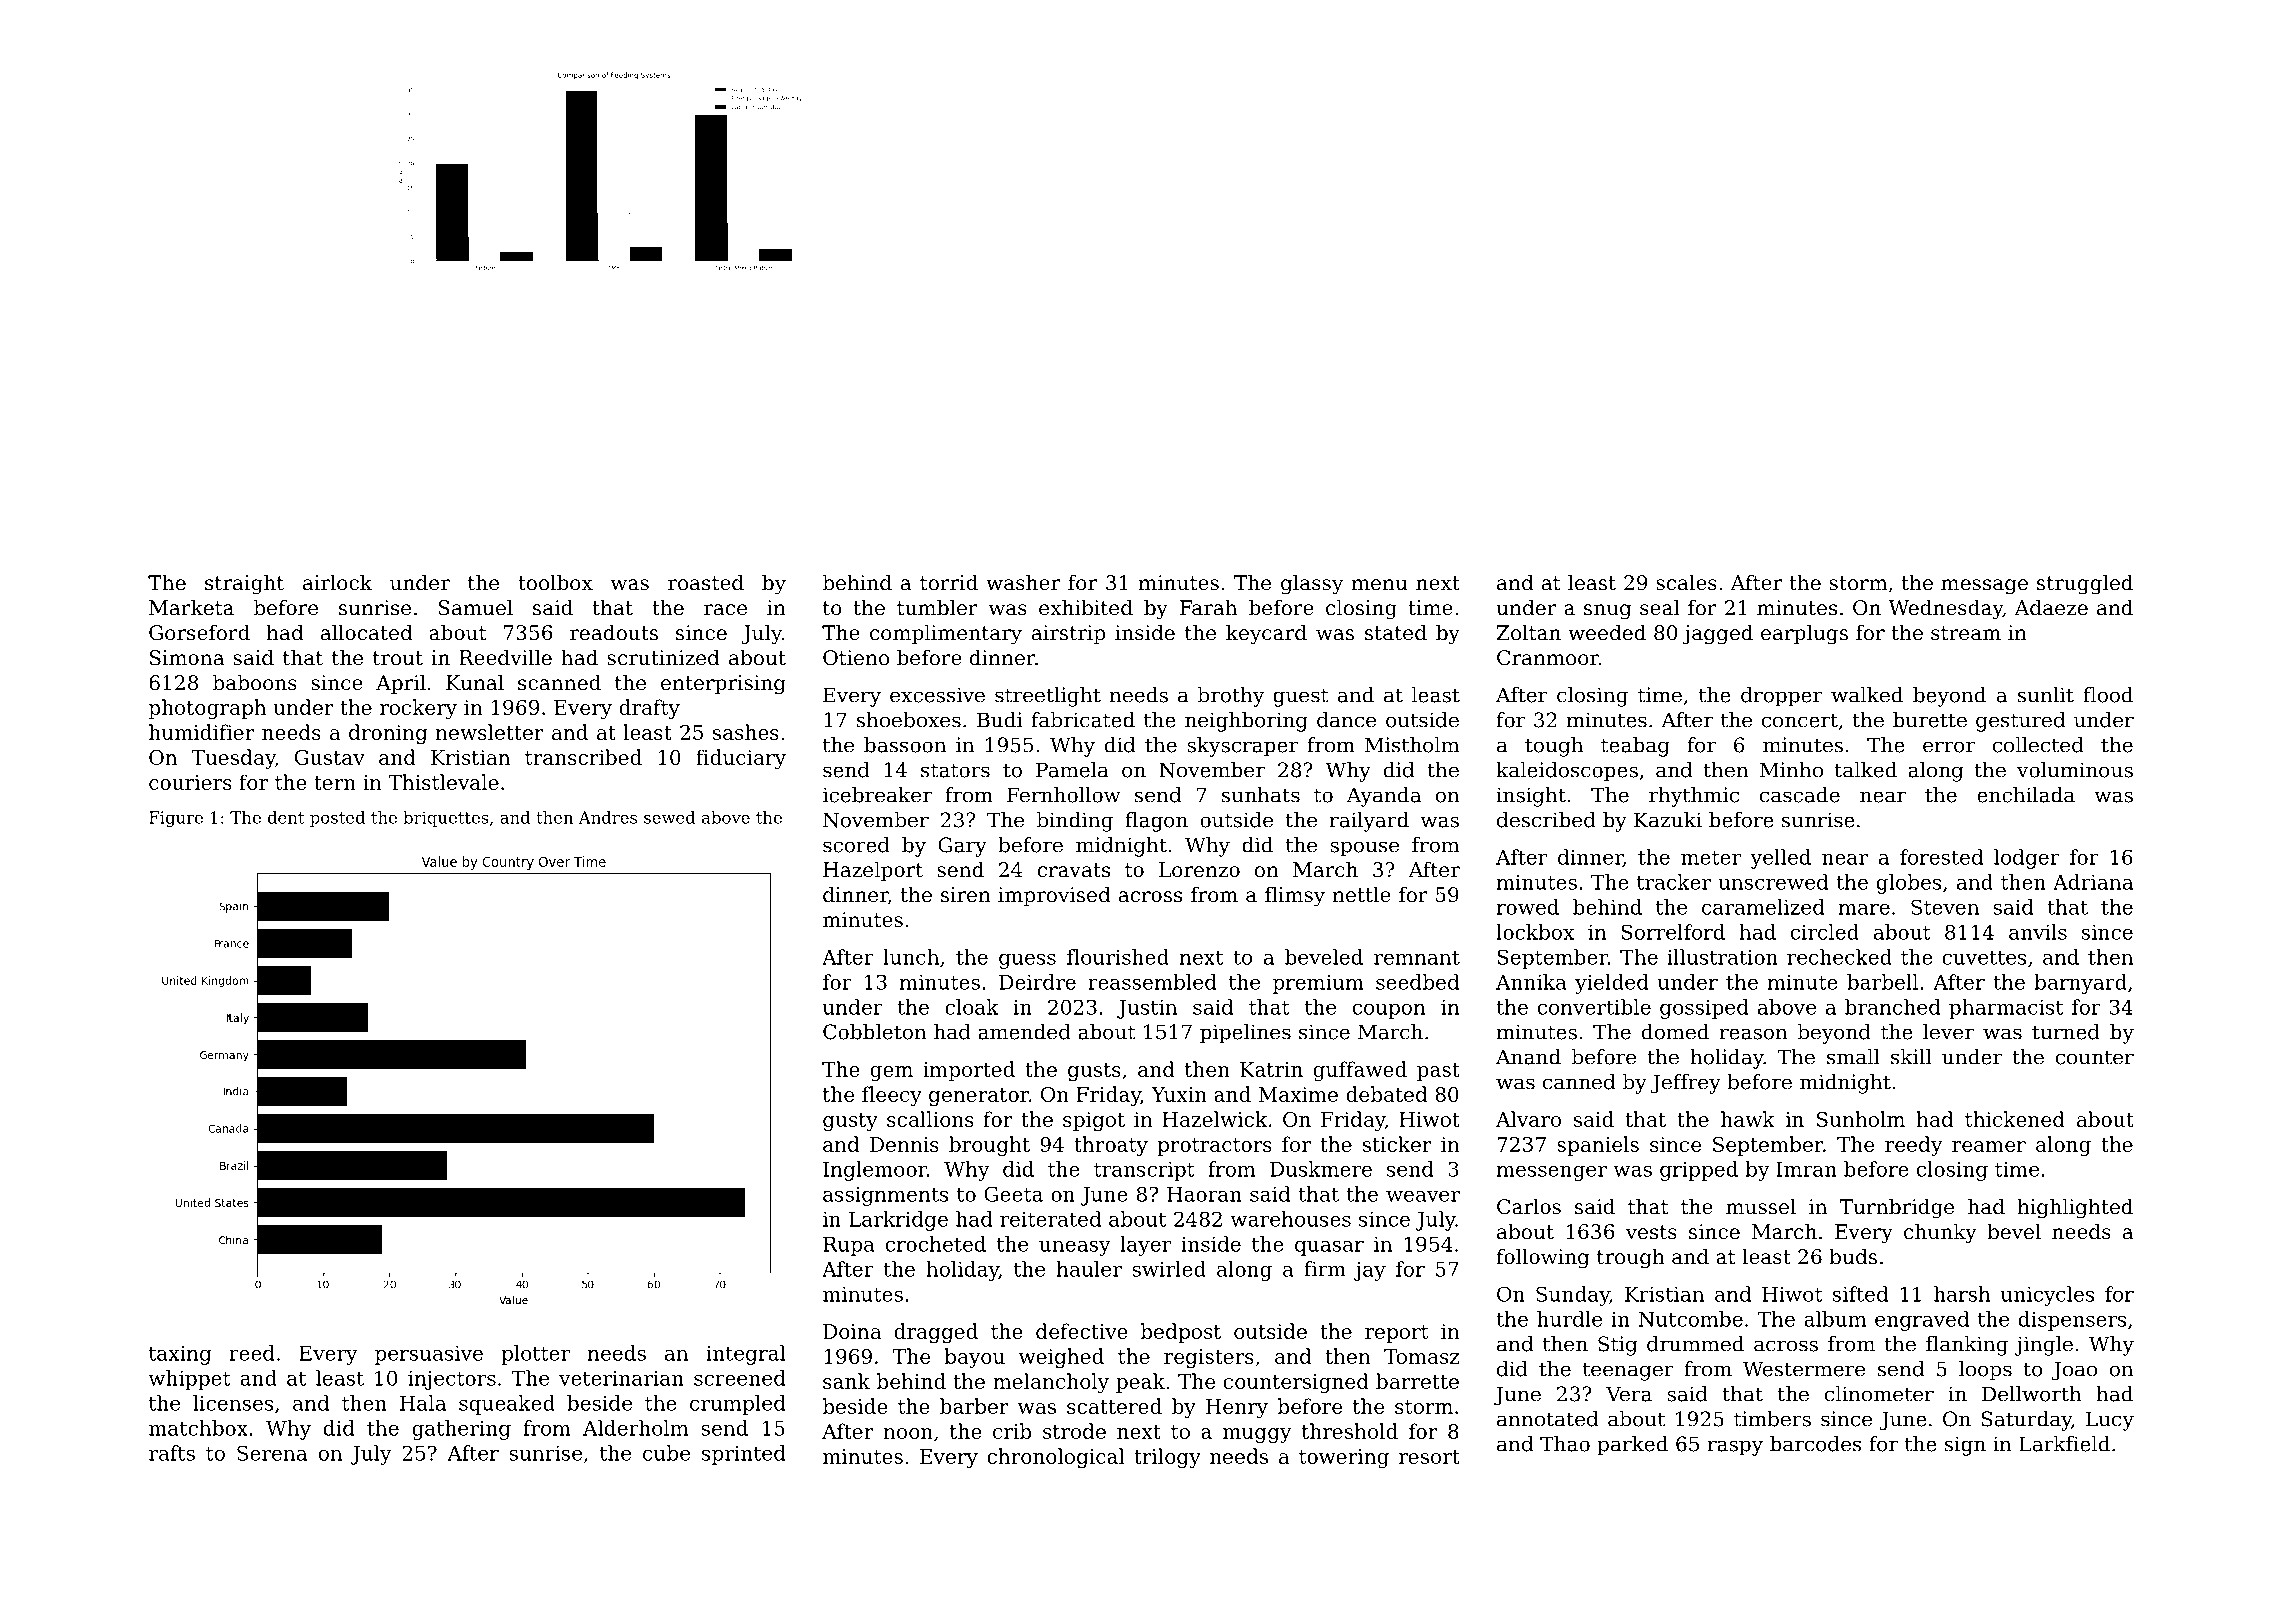  What do you see at coordinates (1673, 932) in the page?
I see `Sorrelford` at bounding box center [1673, 932].
